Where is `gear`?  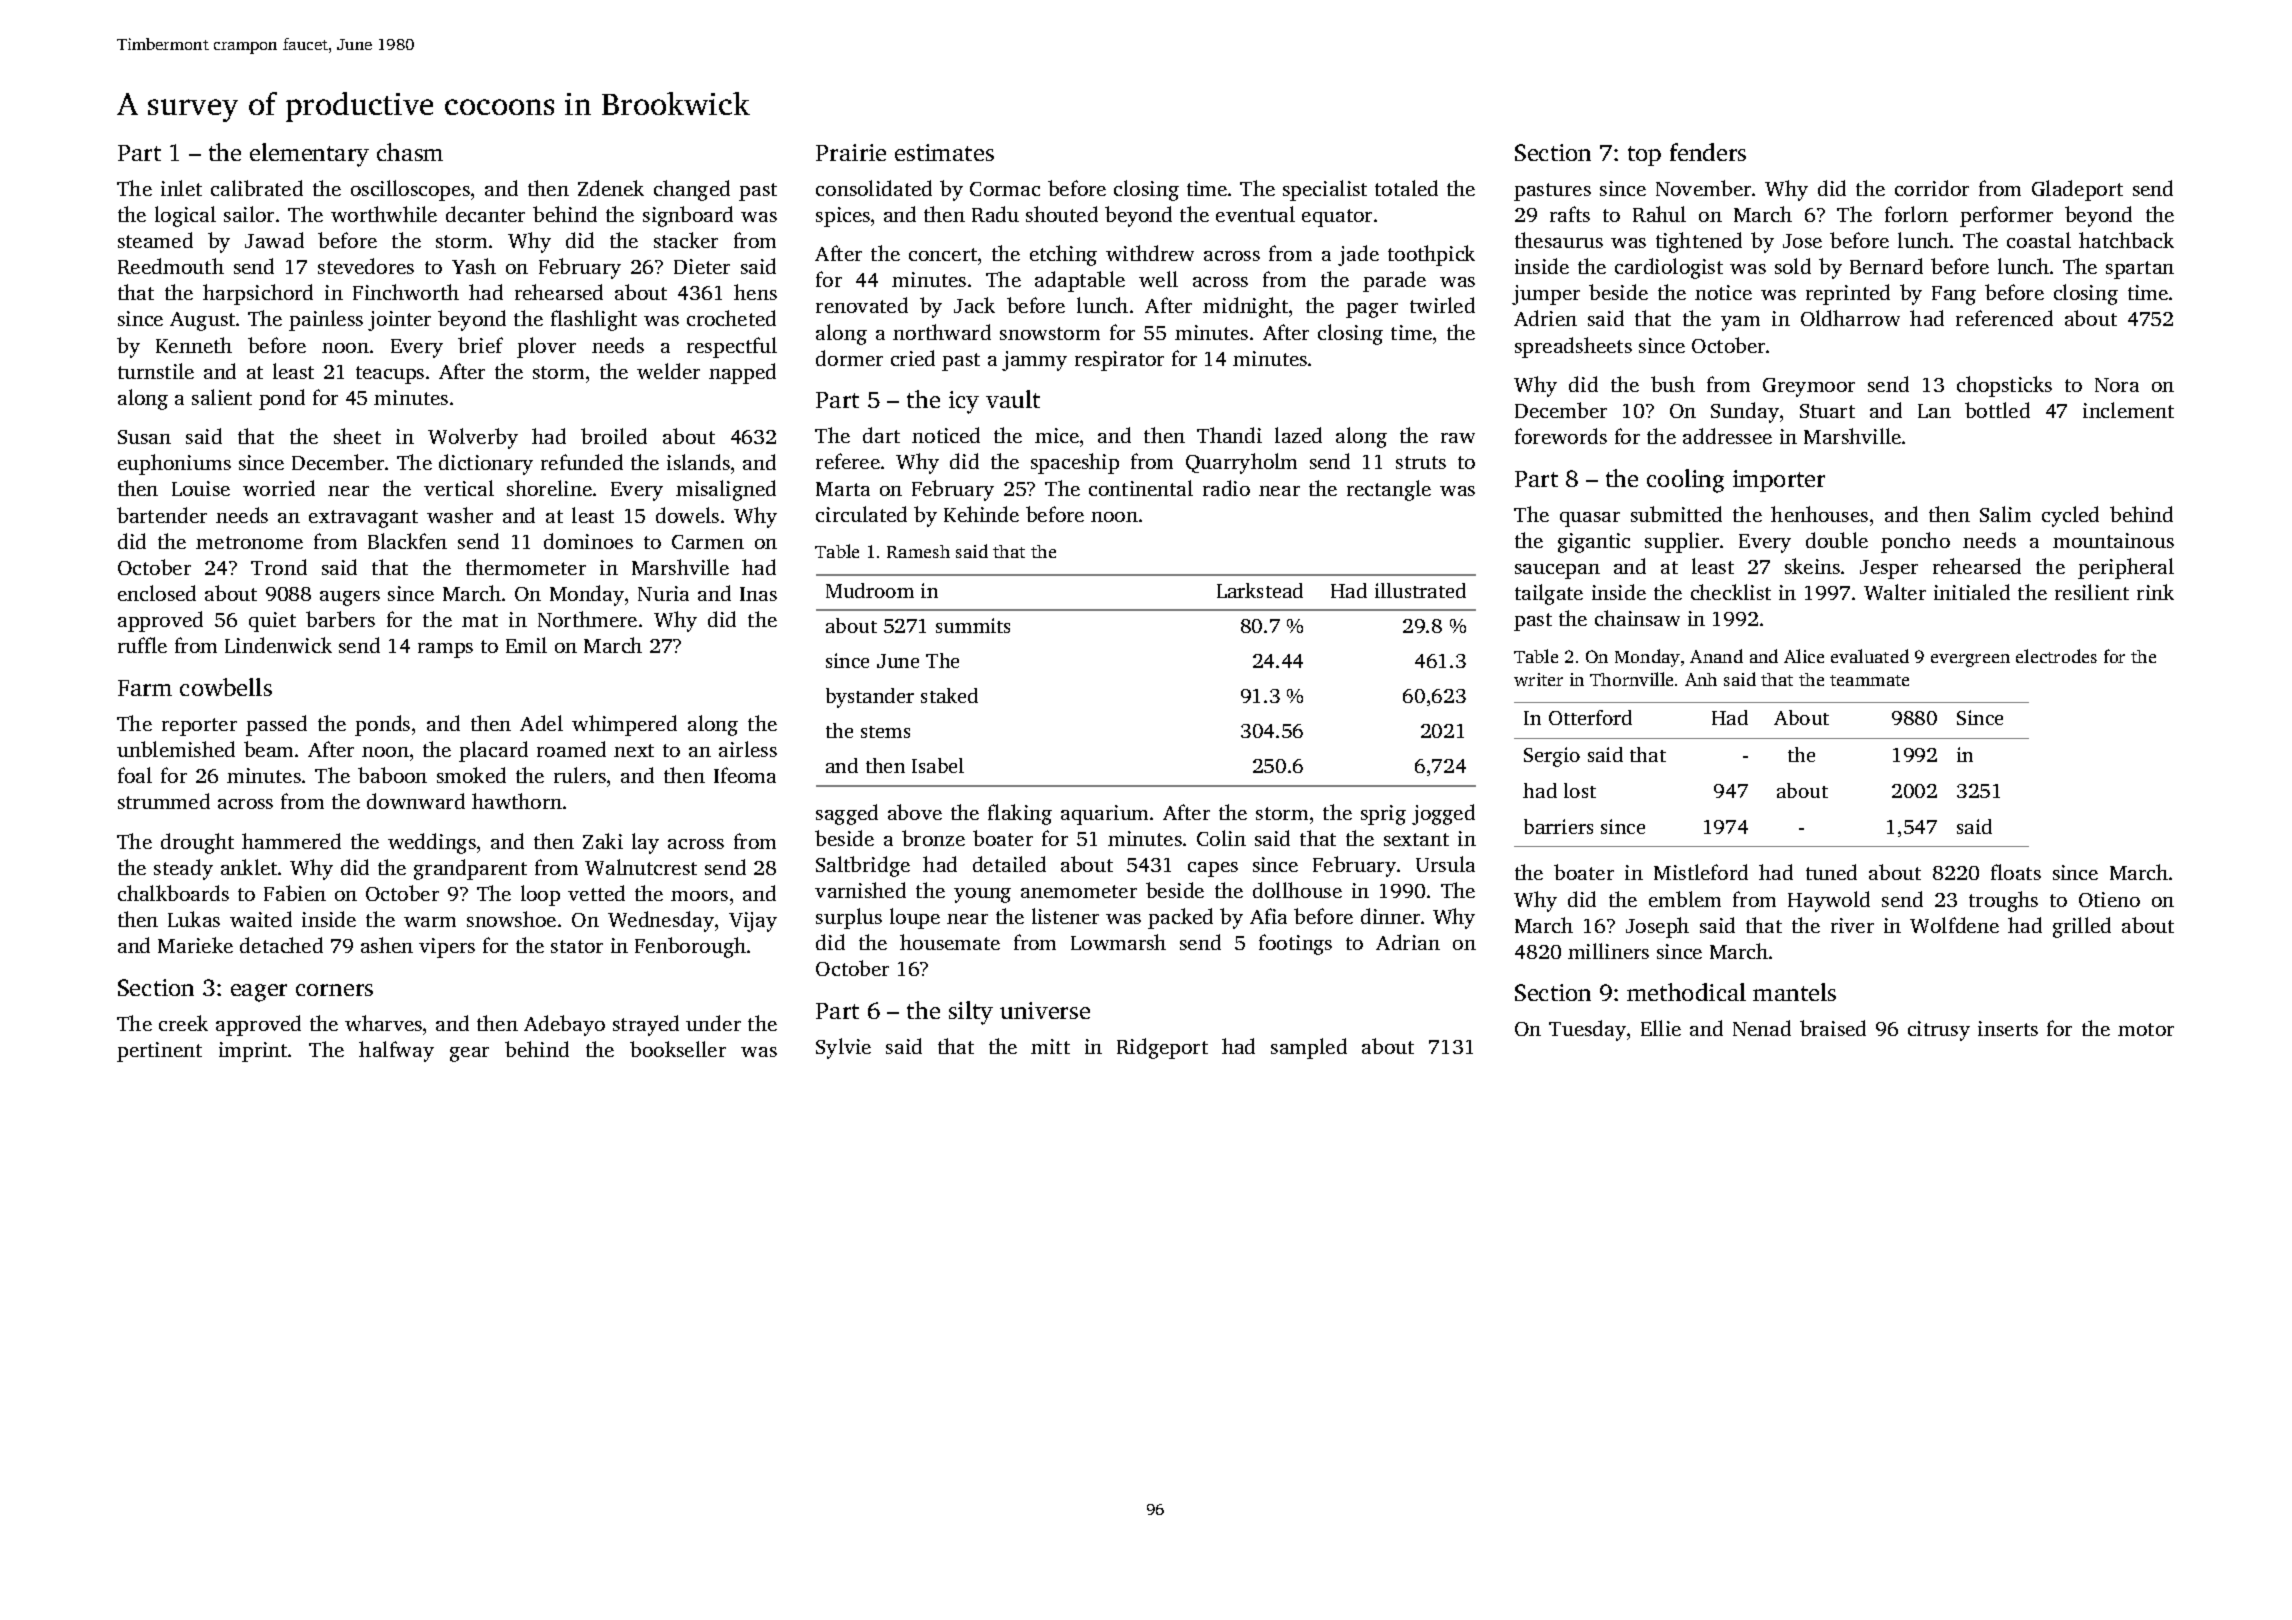 gear is located at coordinates (469, 1054).
